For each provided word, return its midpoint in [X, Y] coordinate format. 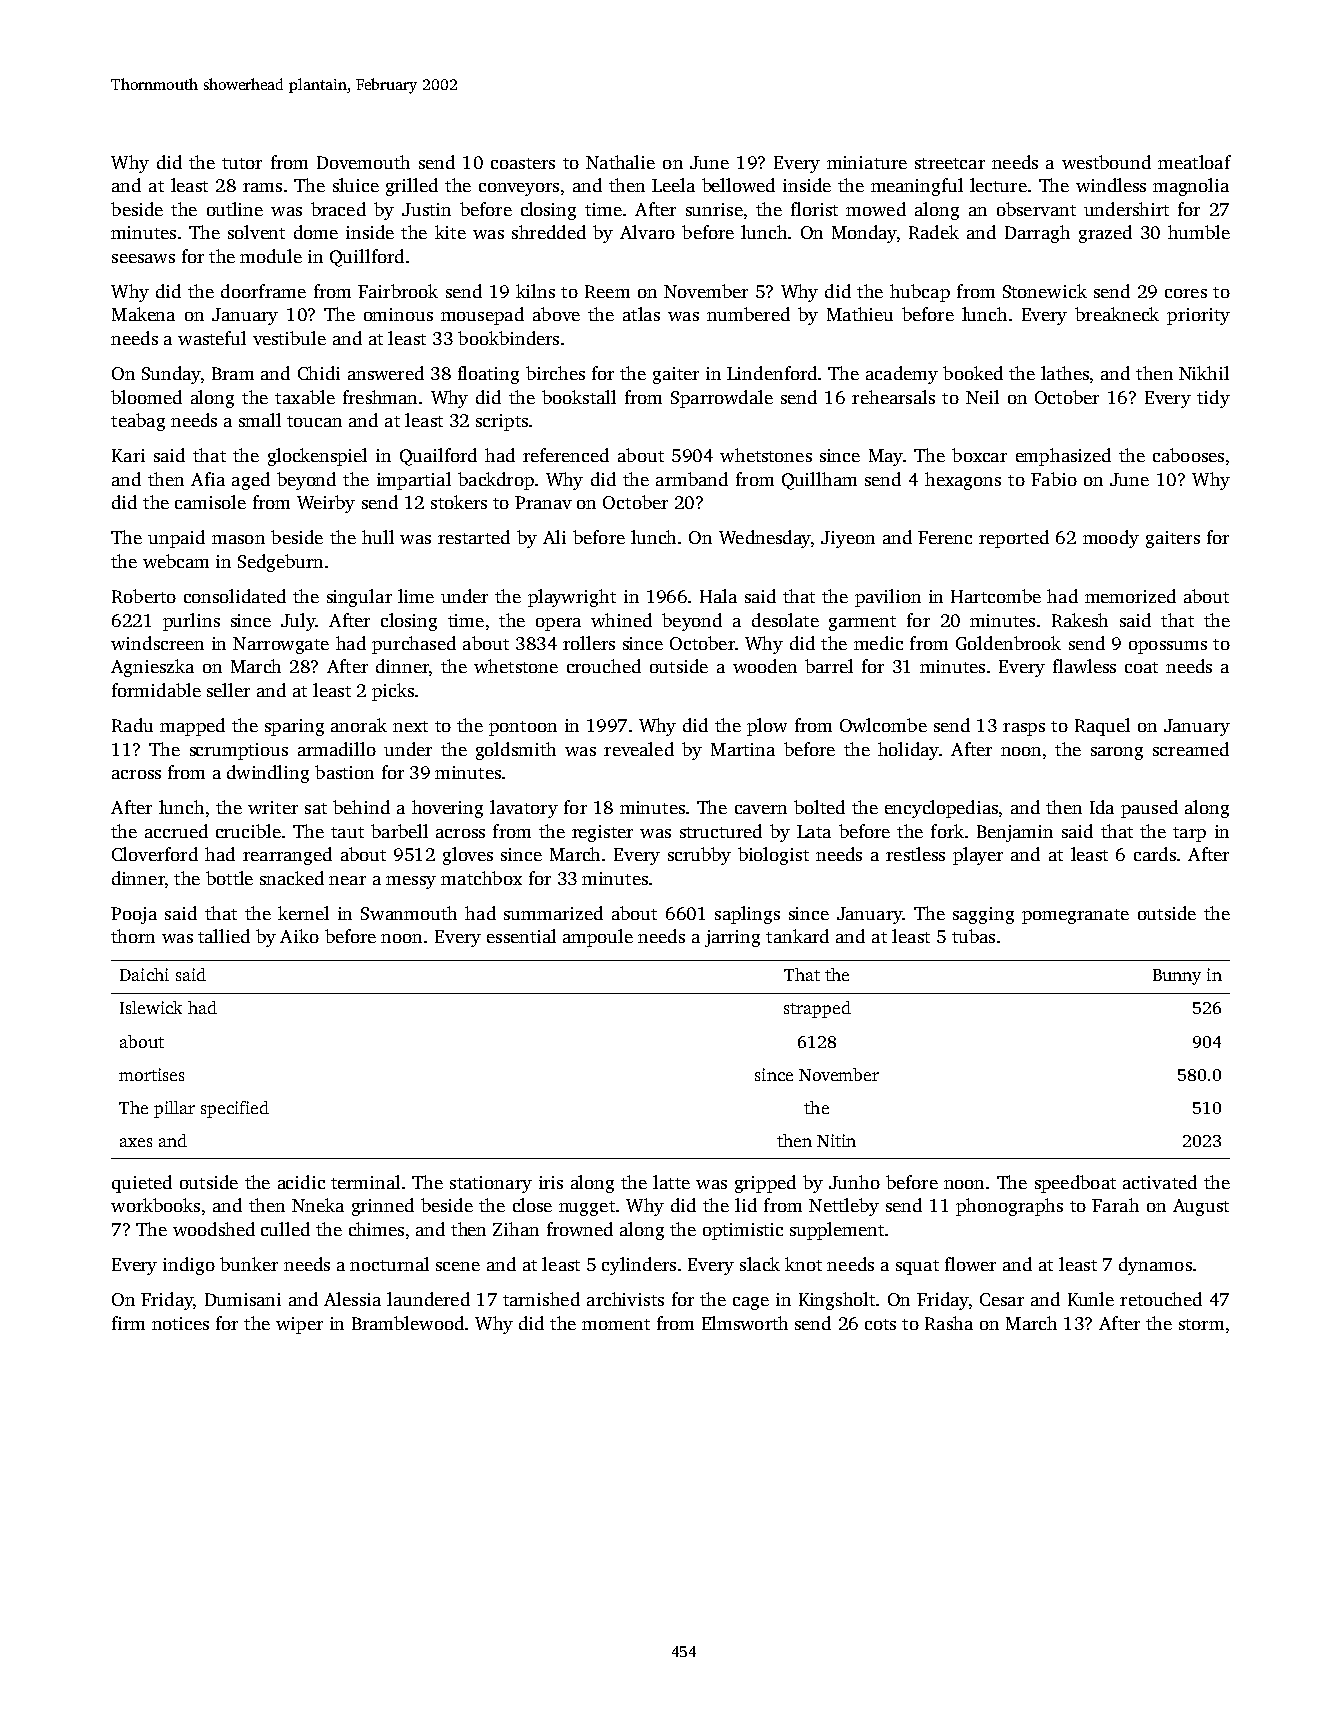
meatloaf [1194, 162]
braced [338, 209]
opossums [1168, 647]
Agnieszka [152, 668]
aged [251, 481]
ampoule [598, 938]
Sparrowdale [722, 399]
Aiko [299, 936]
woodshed [214, 1229]
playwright [572, 598]
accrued [176, 831]
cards [1155, 854]
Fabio [1054, 479]
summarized [553, 913]
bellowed [738, 185]
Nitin [836, 1140]
